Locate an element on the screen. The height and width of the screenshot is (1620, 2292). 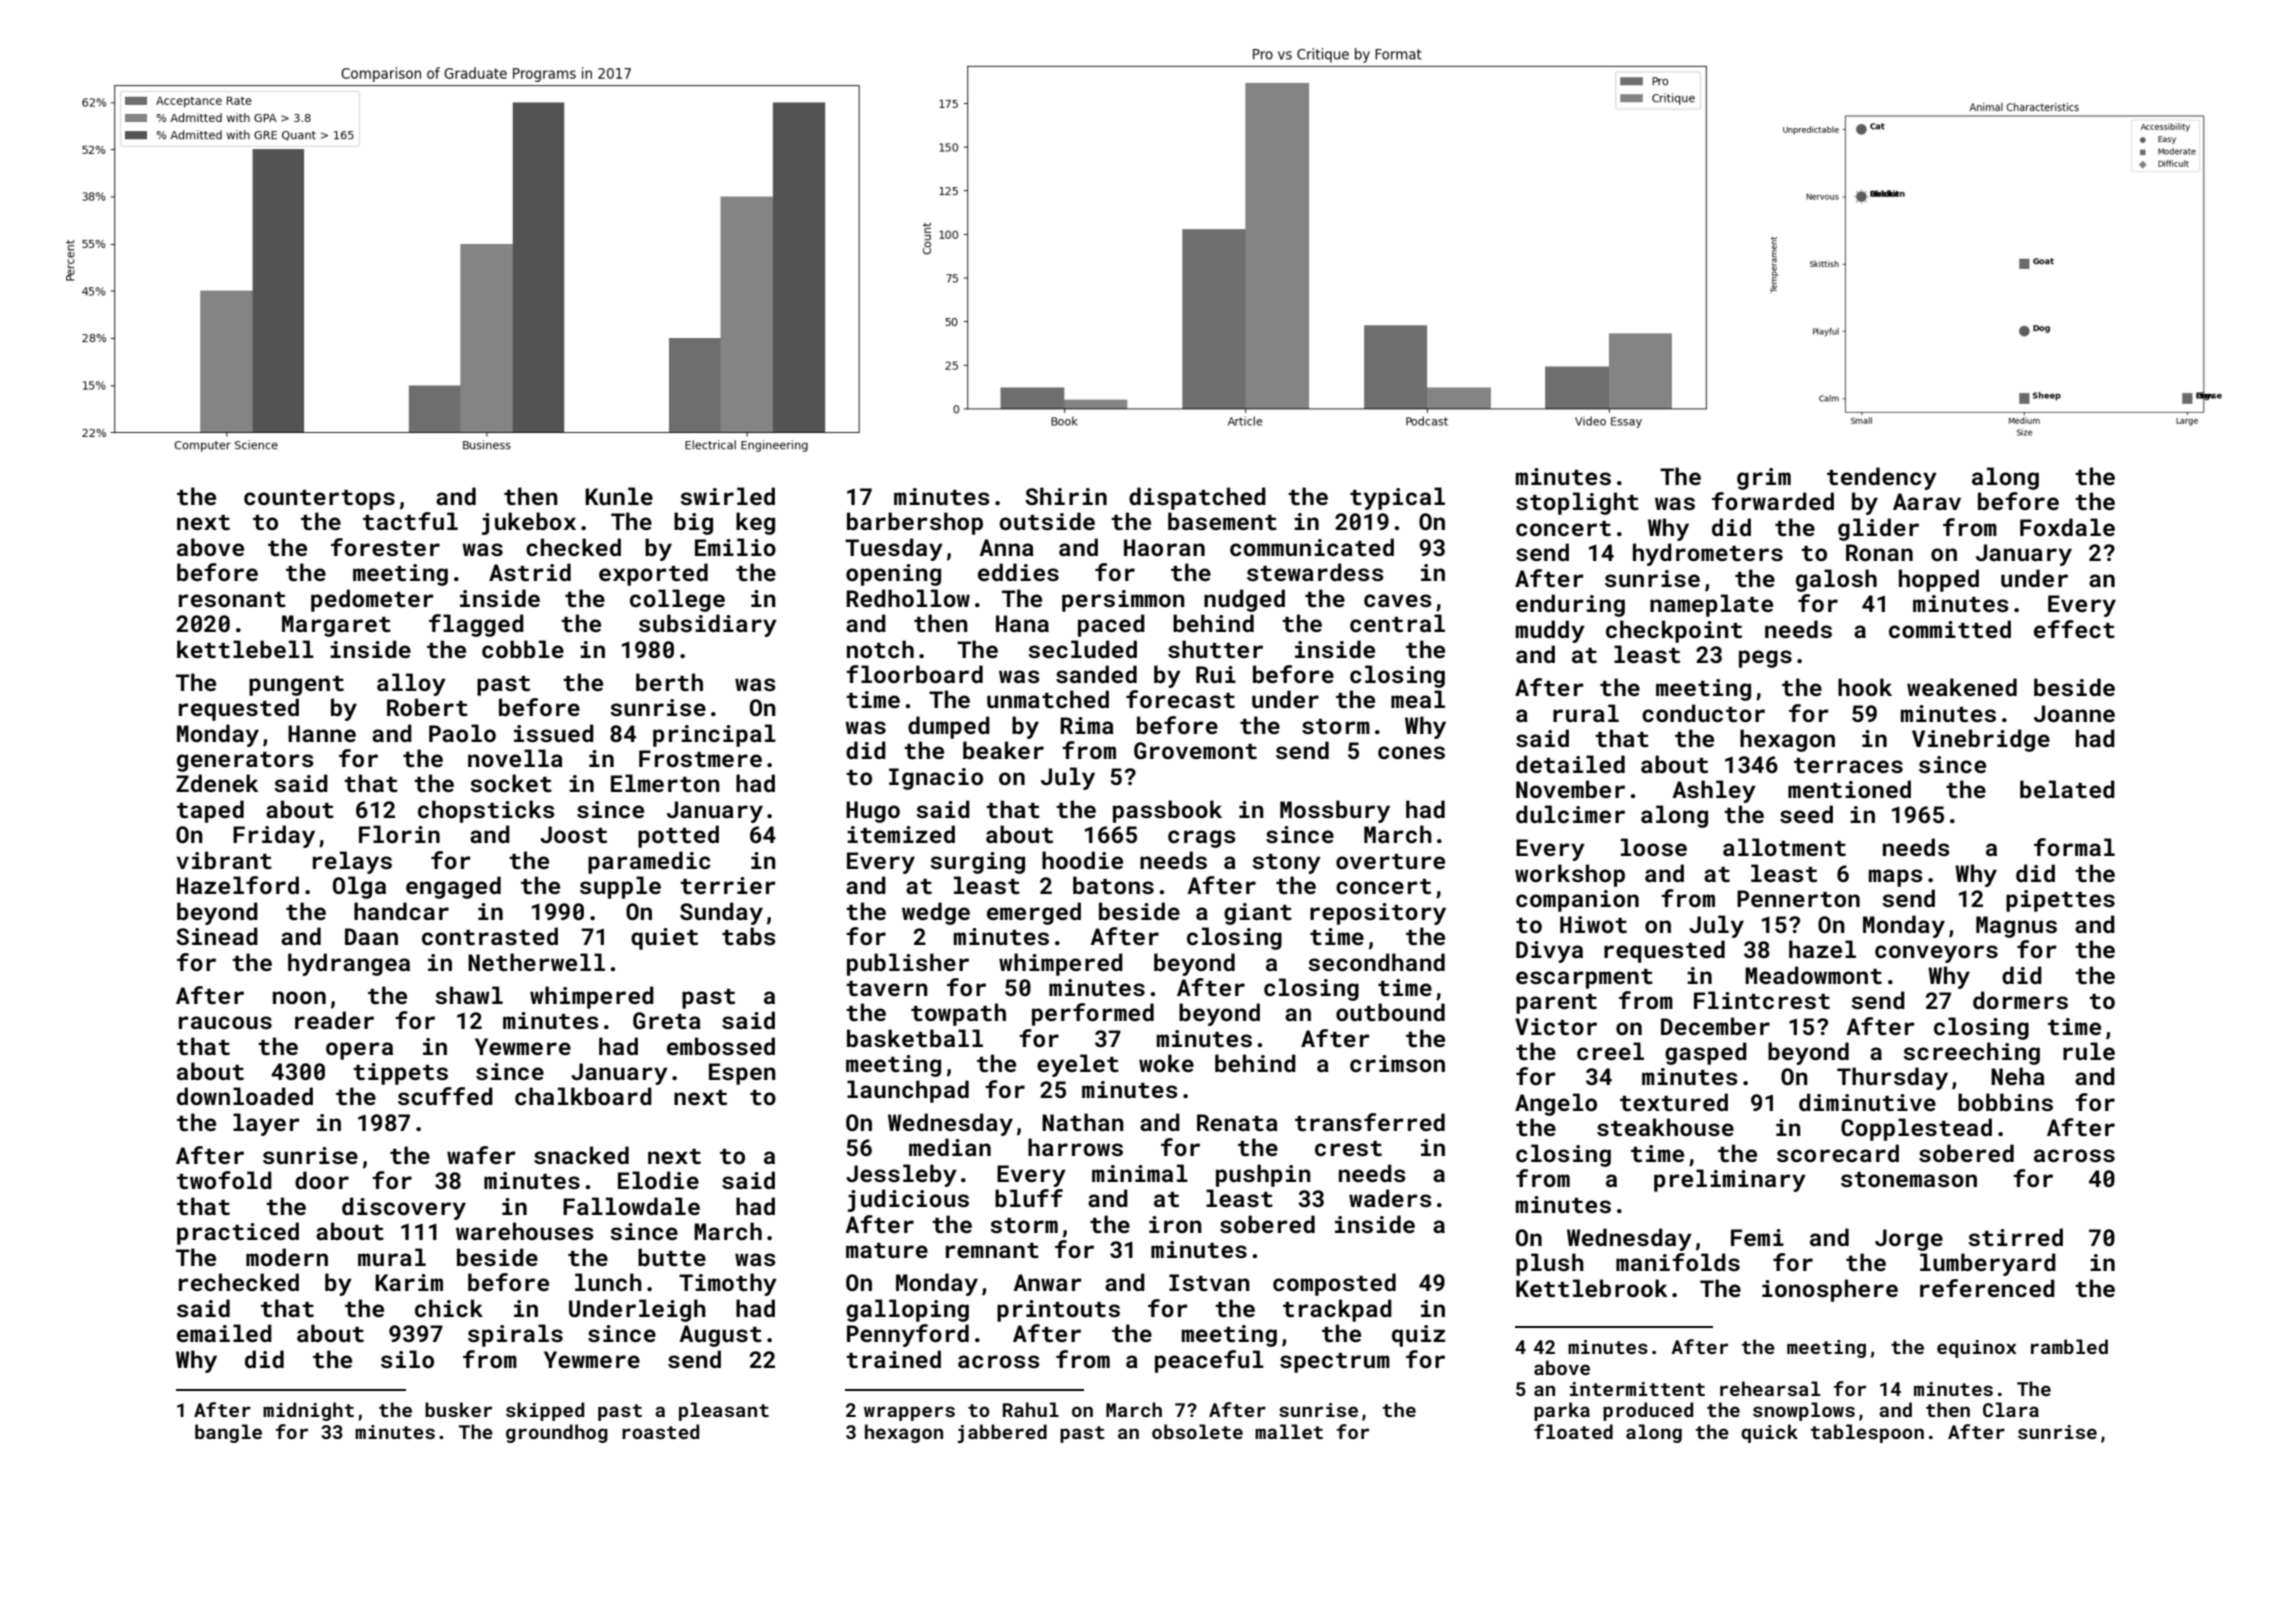
tendency is located at coordinates (1882, 478).
